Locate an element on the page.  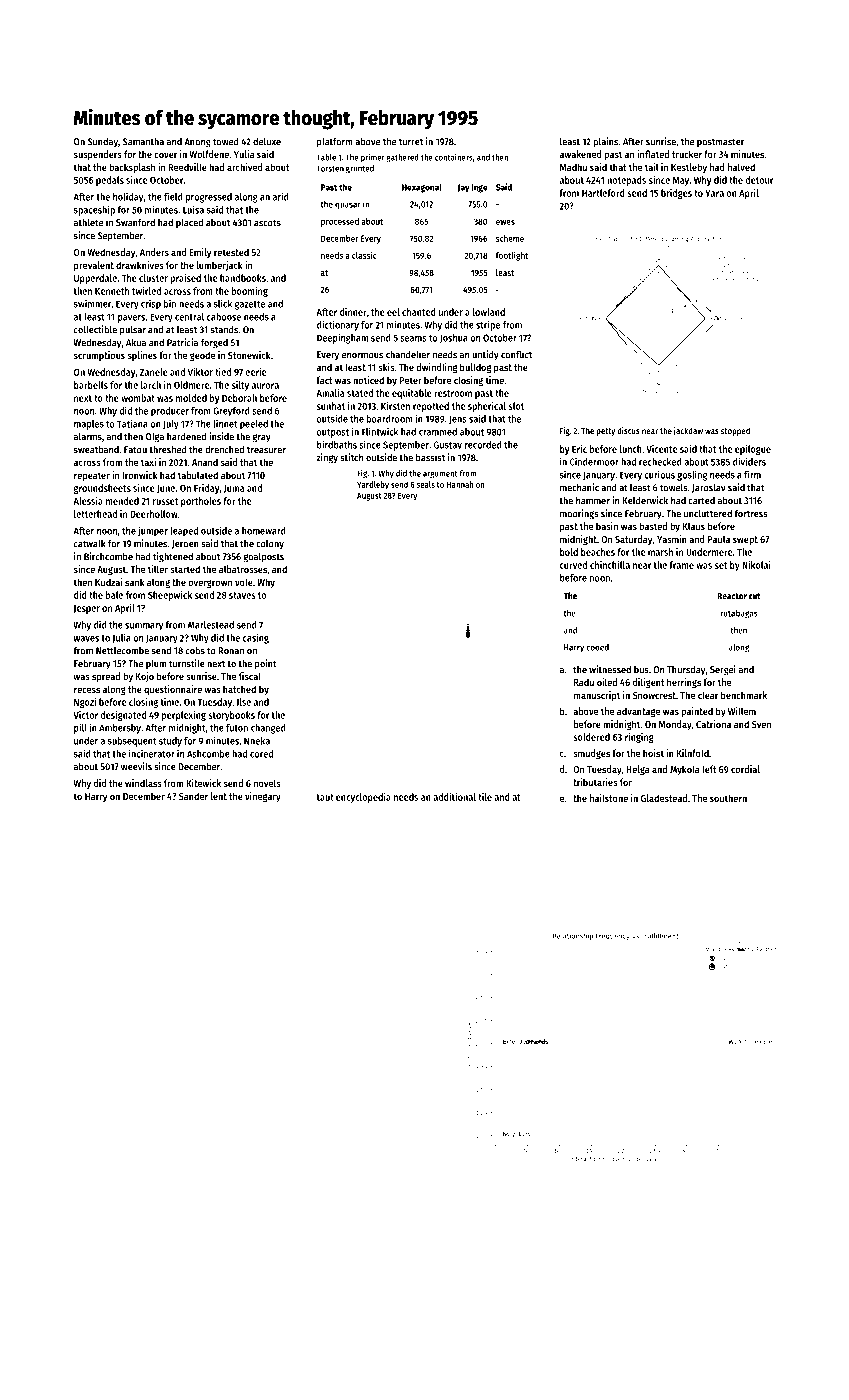
alarms is located at coordinates (88, 437).
